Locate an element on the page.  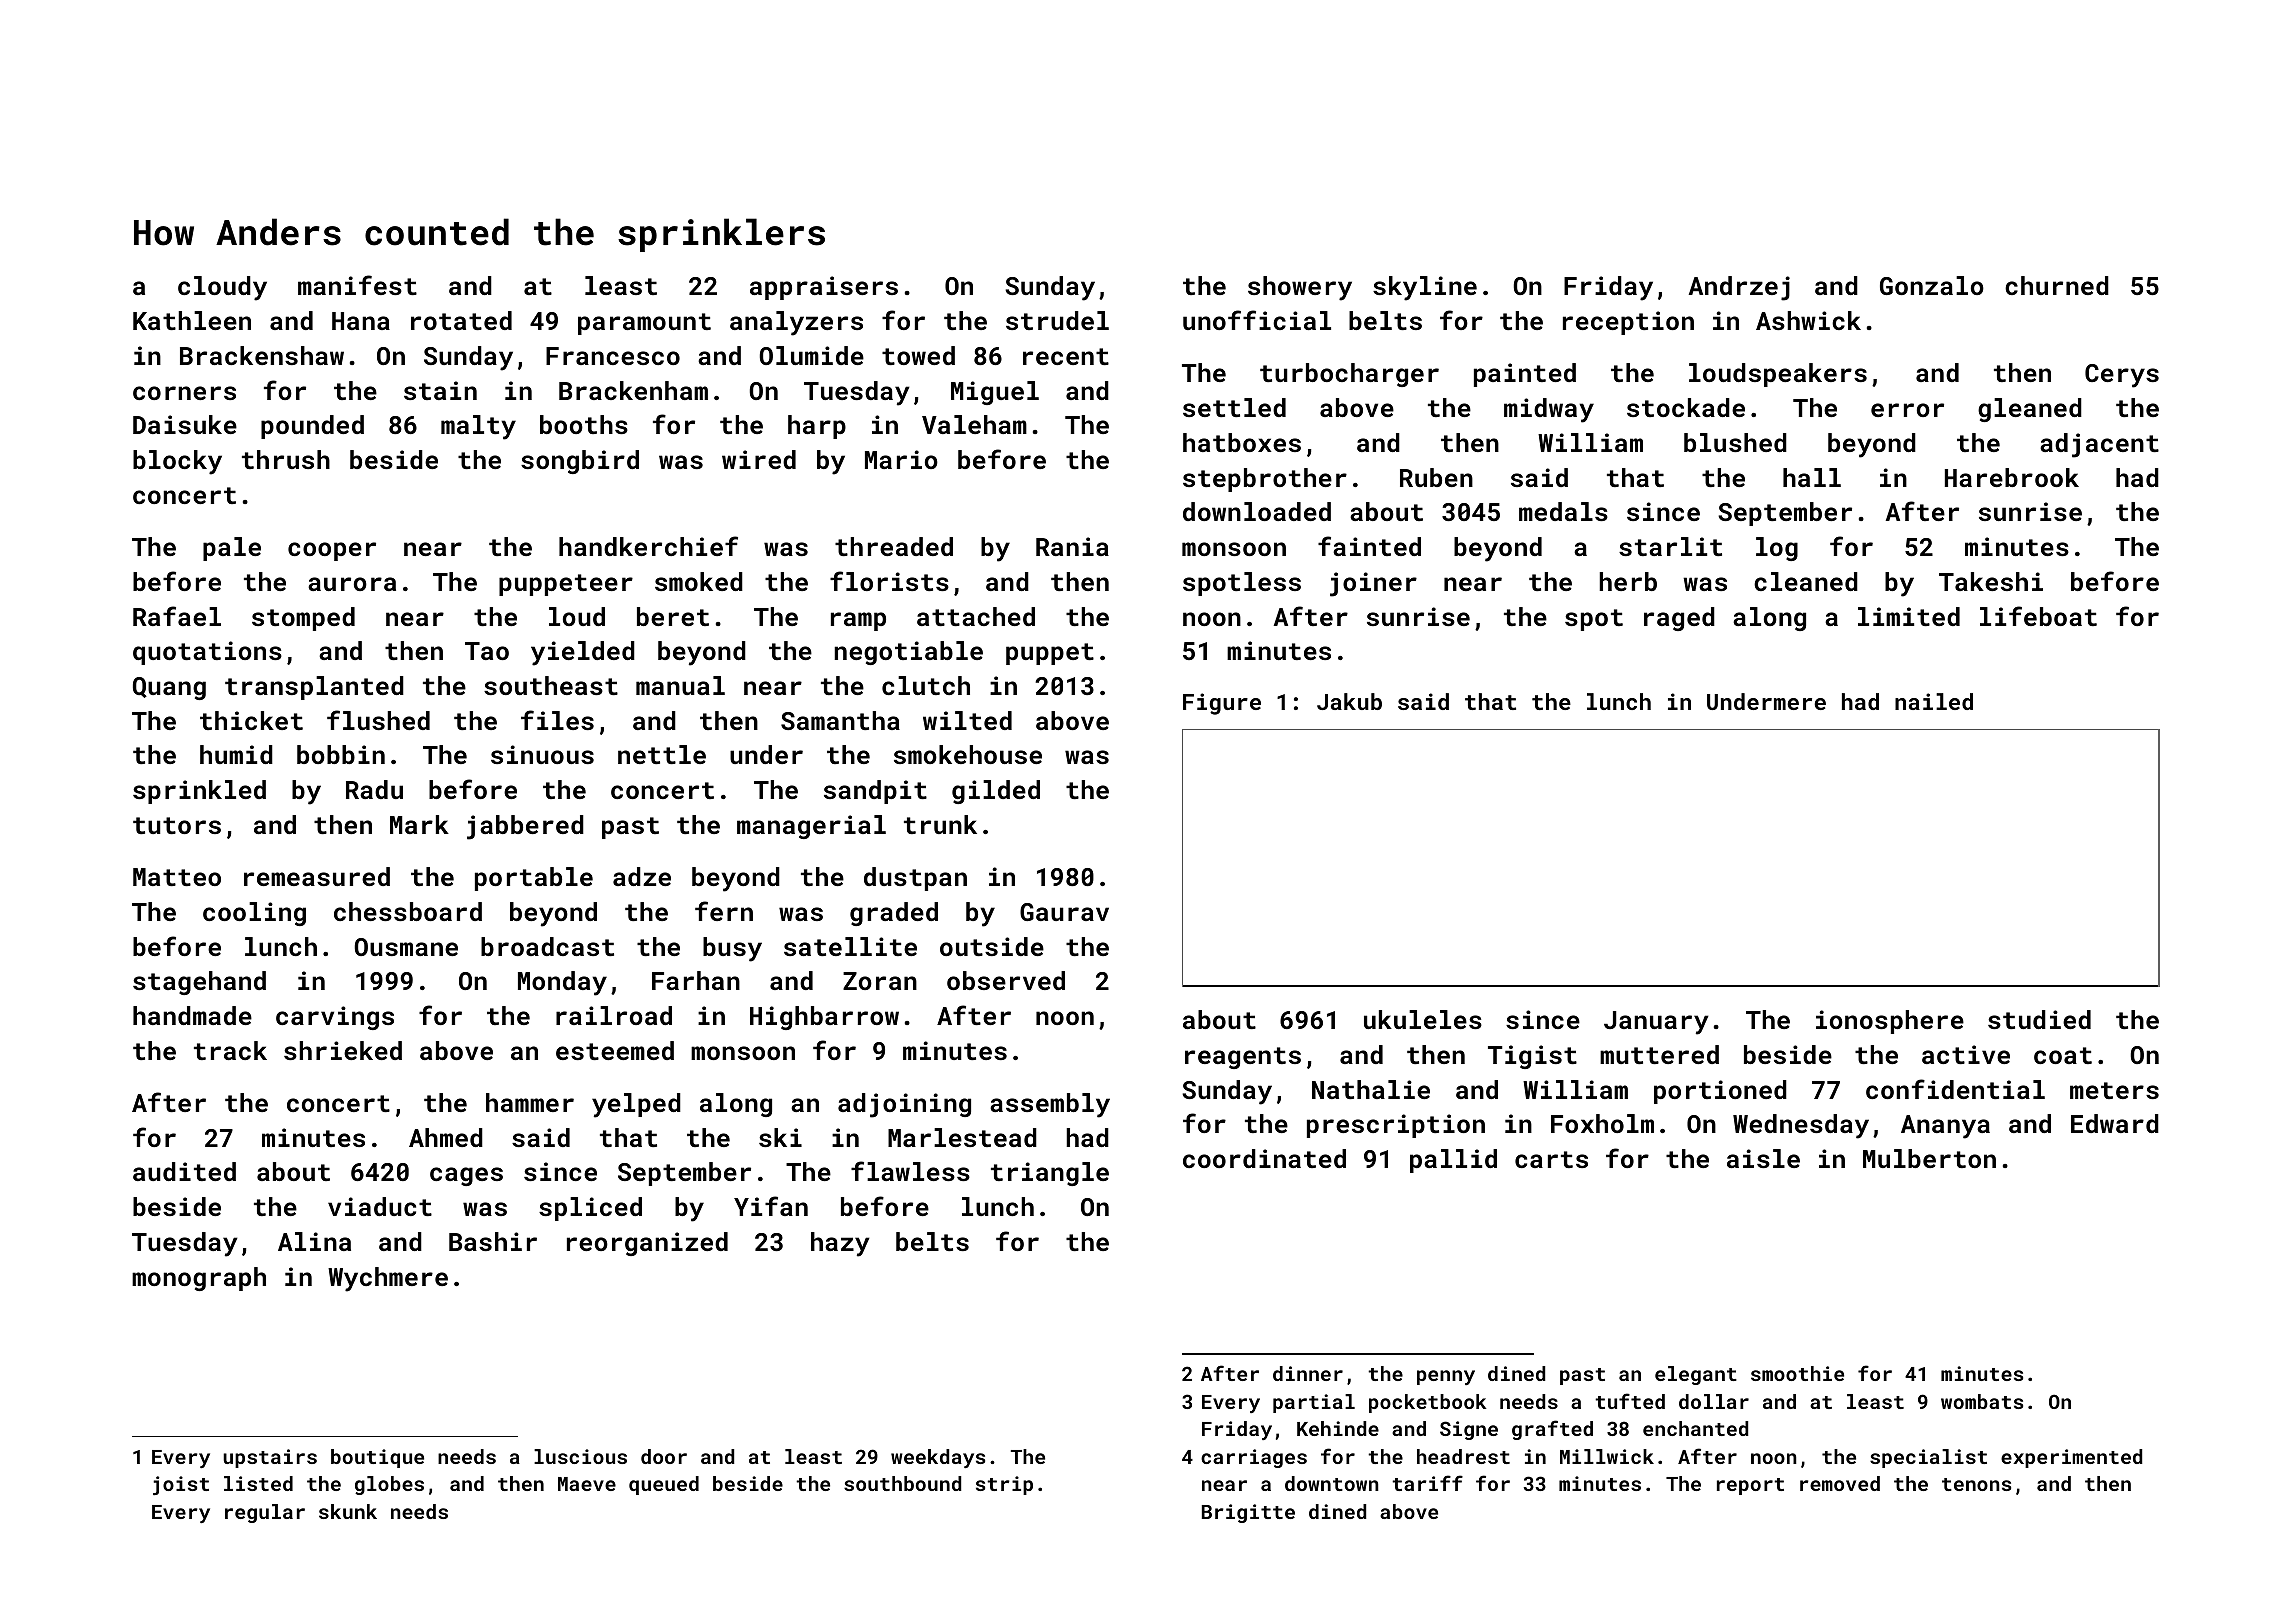
appraisers is located at coordinates (824, 288).
